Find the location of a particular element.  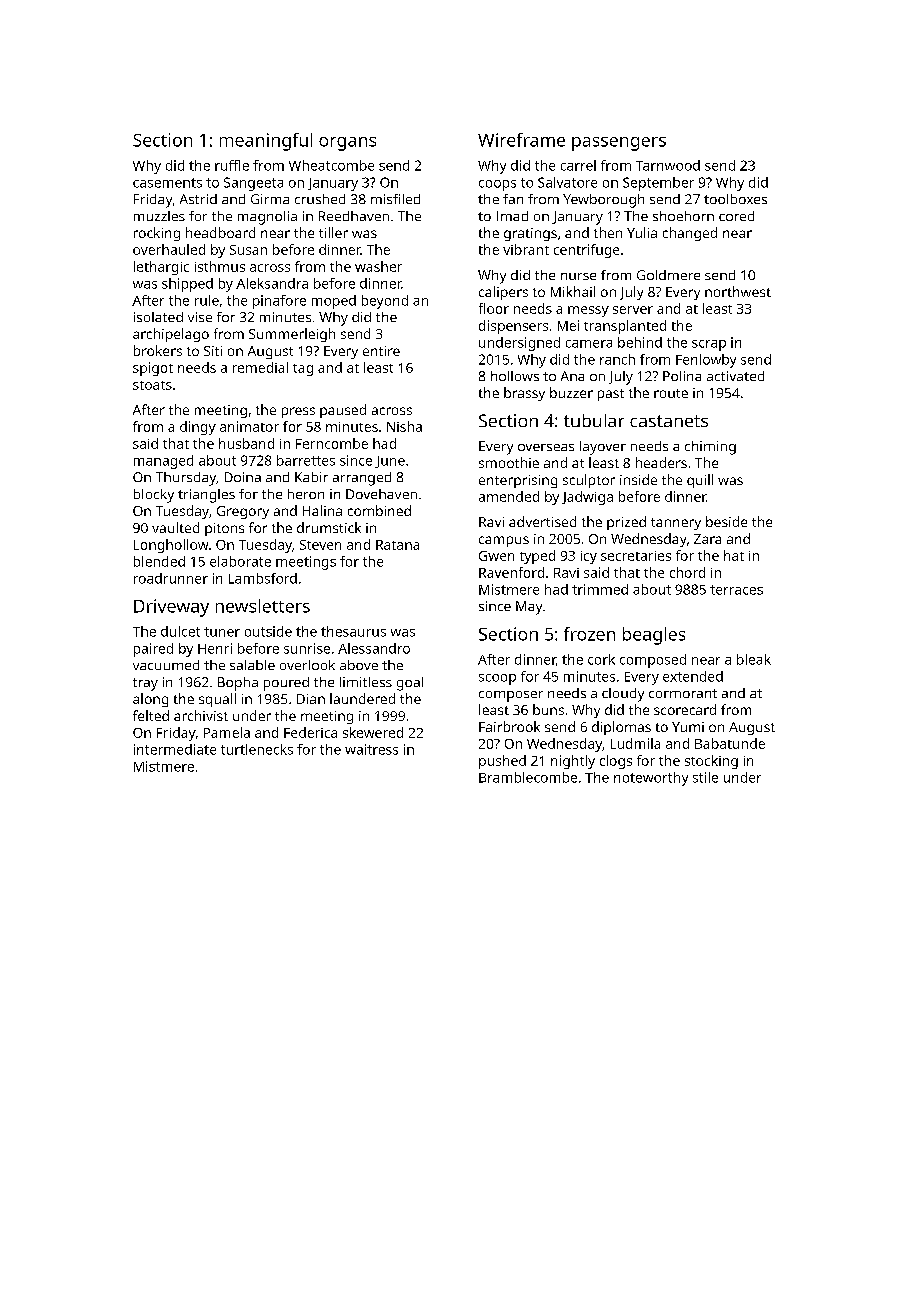

stile is located at coordinates (705, 777).
